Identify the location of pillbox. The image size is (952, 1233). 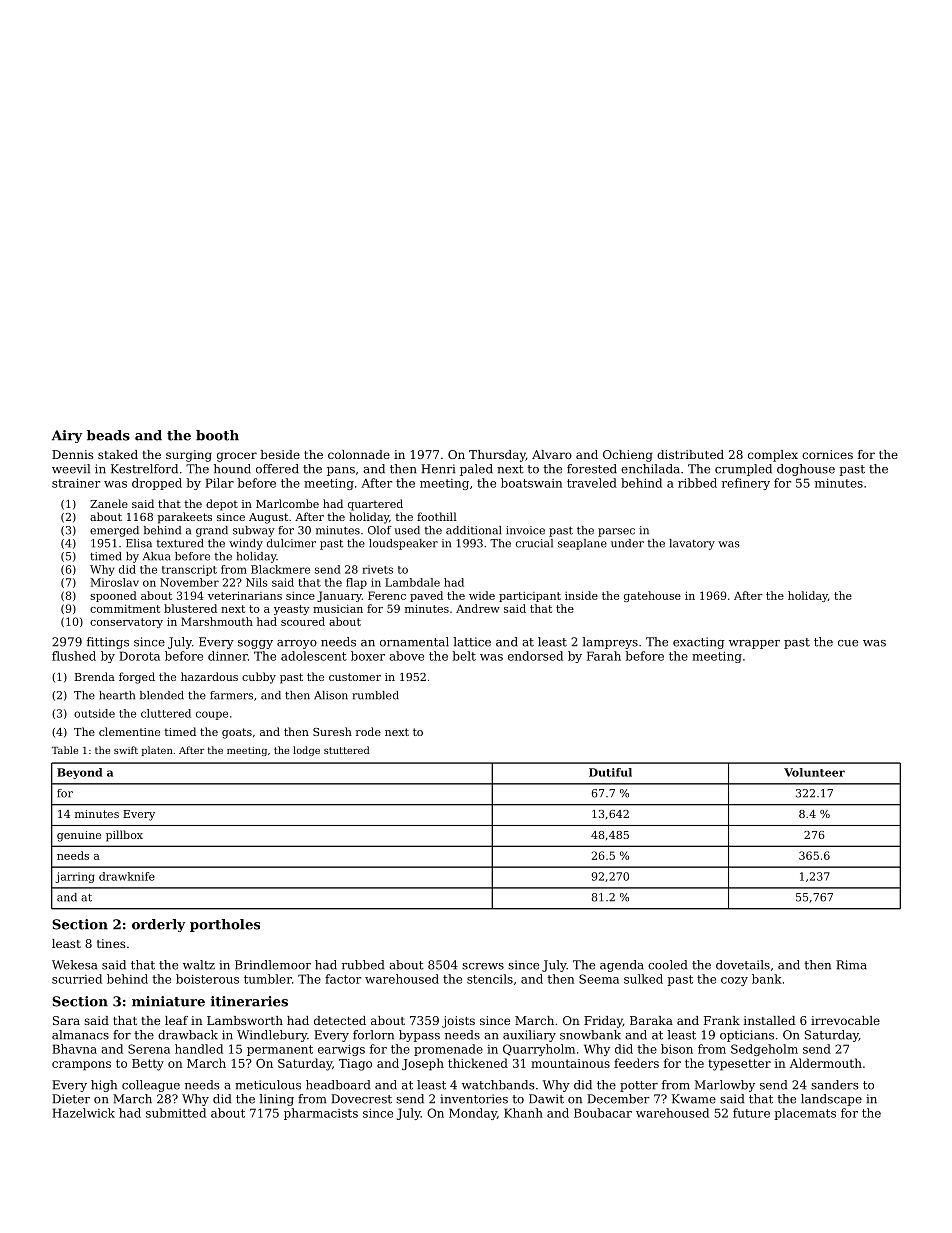
(124, 836).
